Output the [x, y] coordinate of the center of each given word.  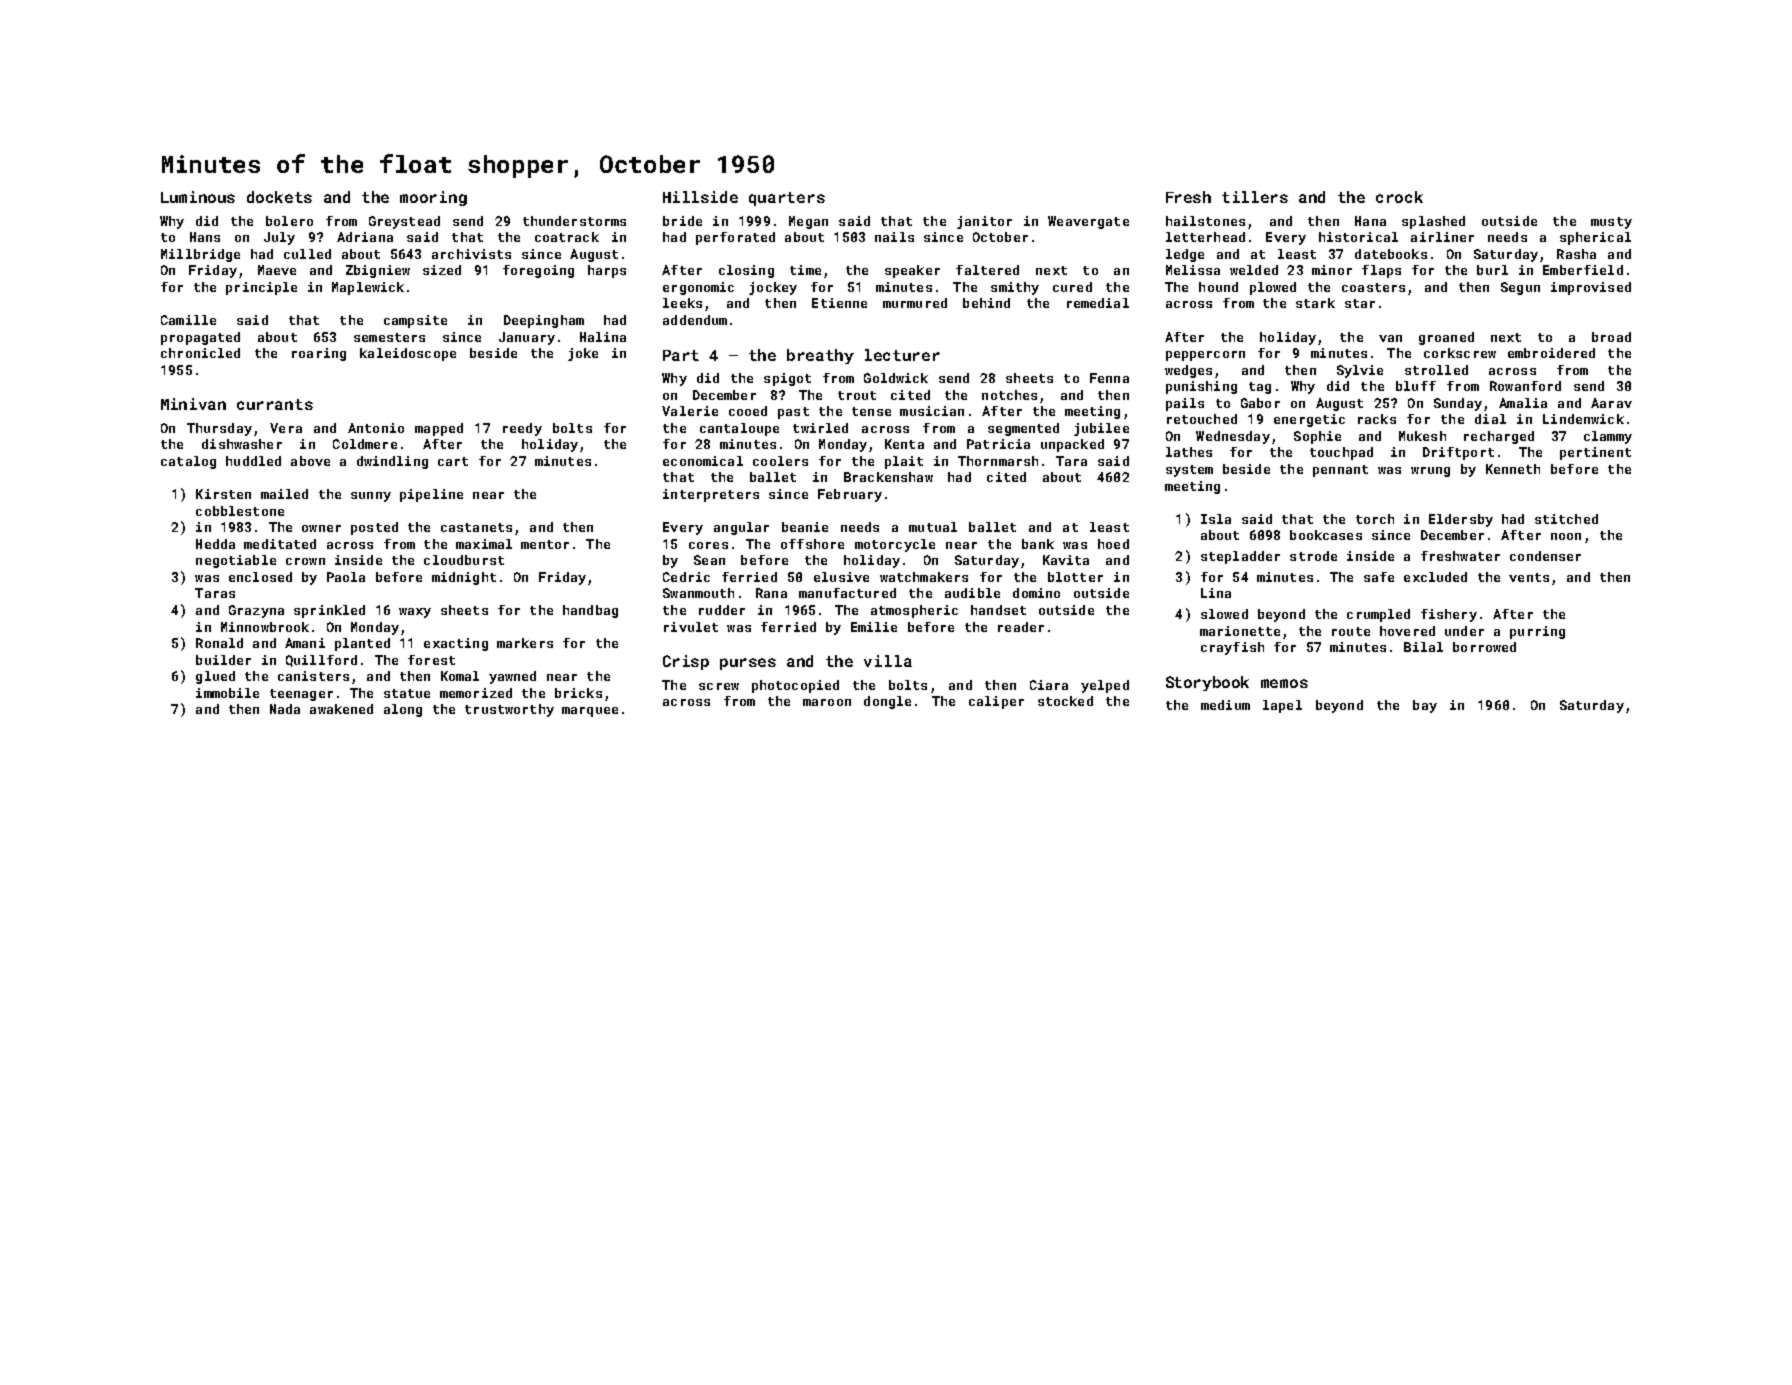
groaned [1446, 338]
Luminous [198, 197]
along [403, 710]
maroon [827, 702]
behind [986, 303]
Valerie [690, 411]
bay [1425, 706]
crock [1399, 197]
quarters [787, 199]
